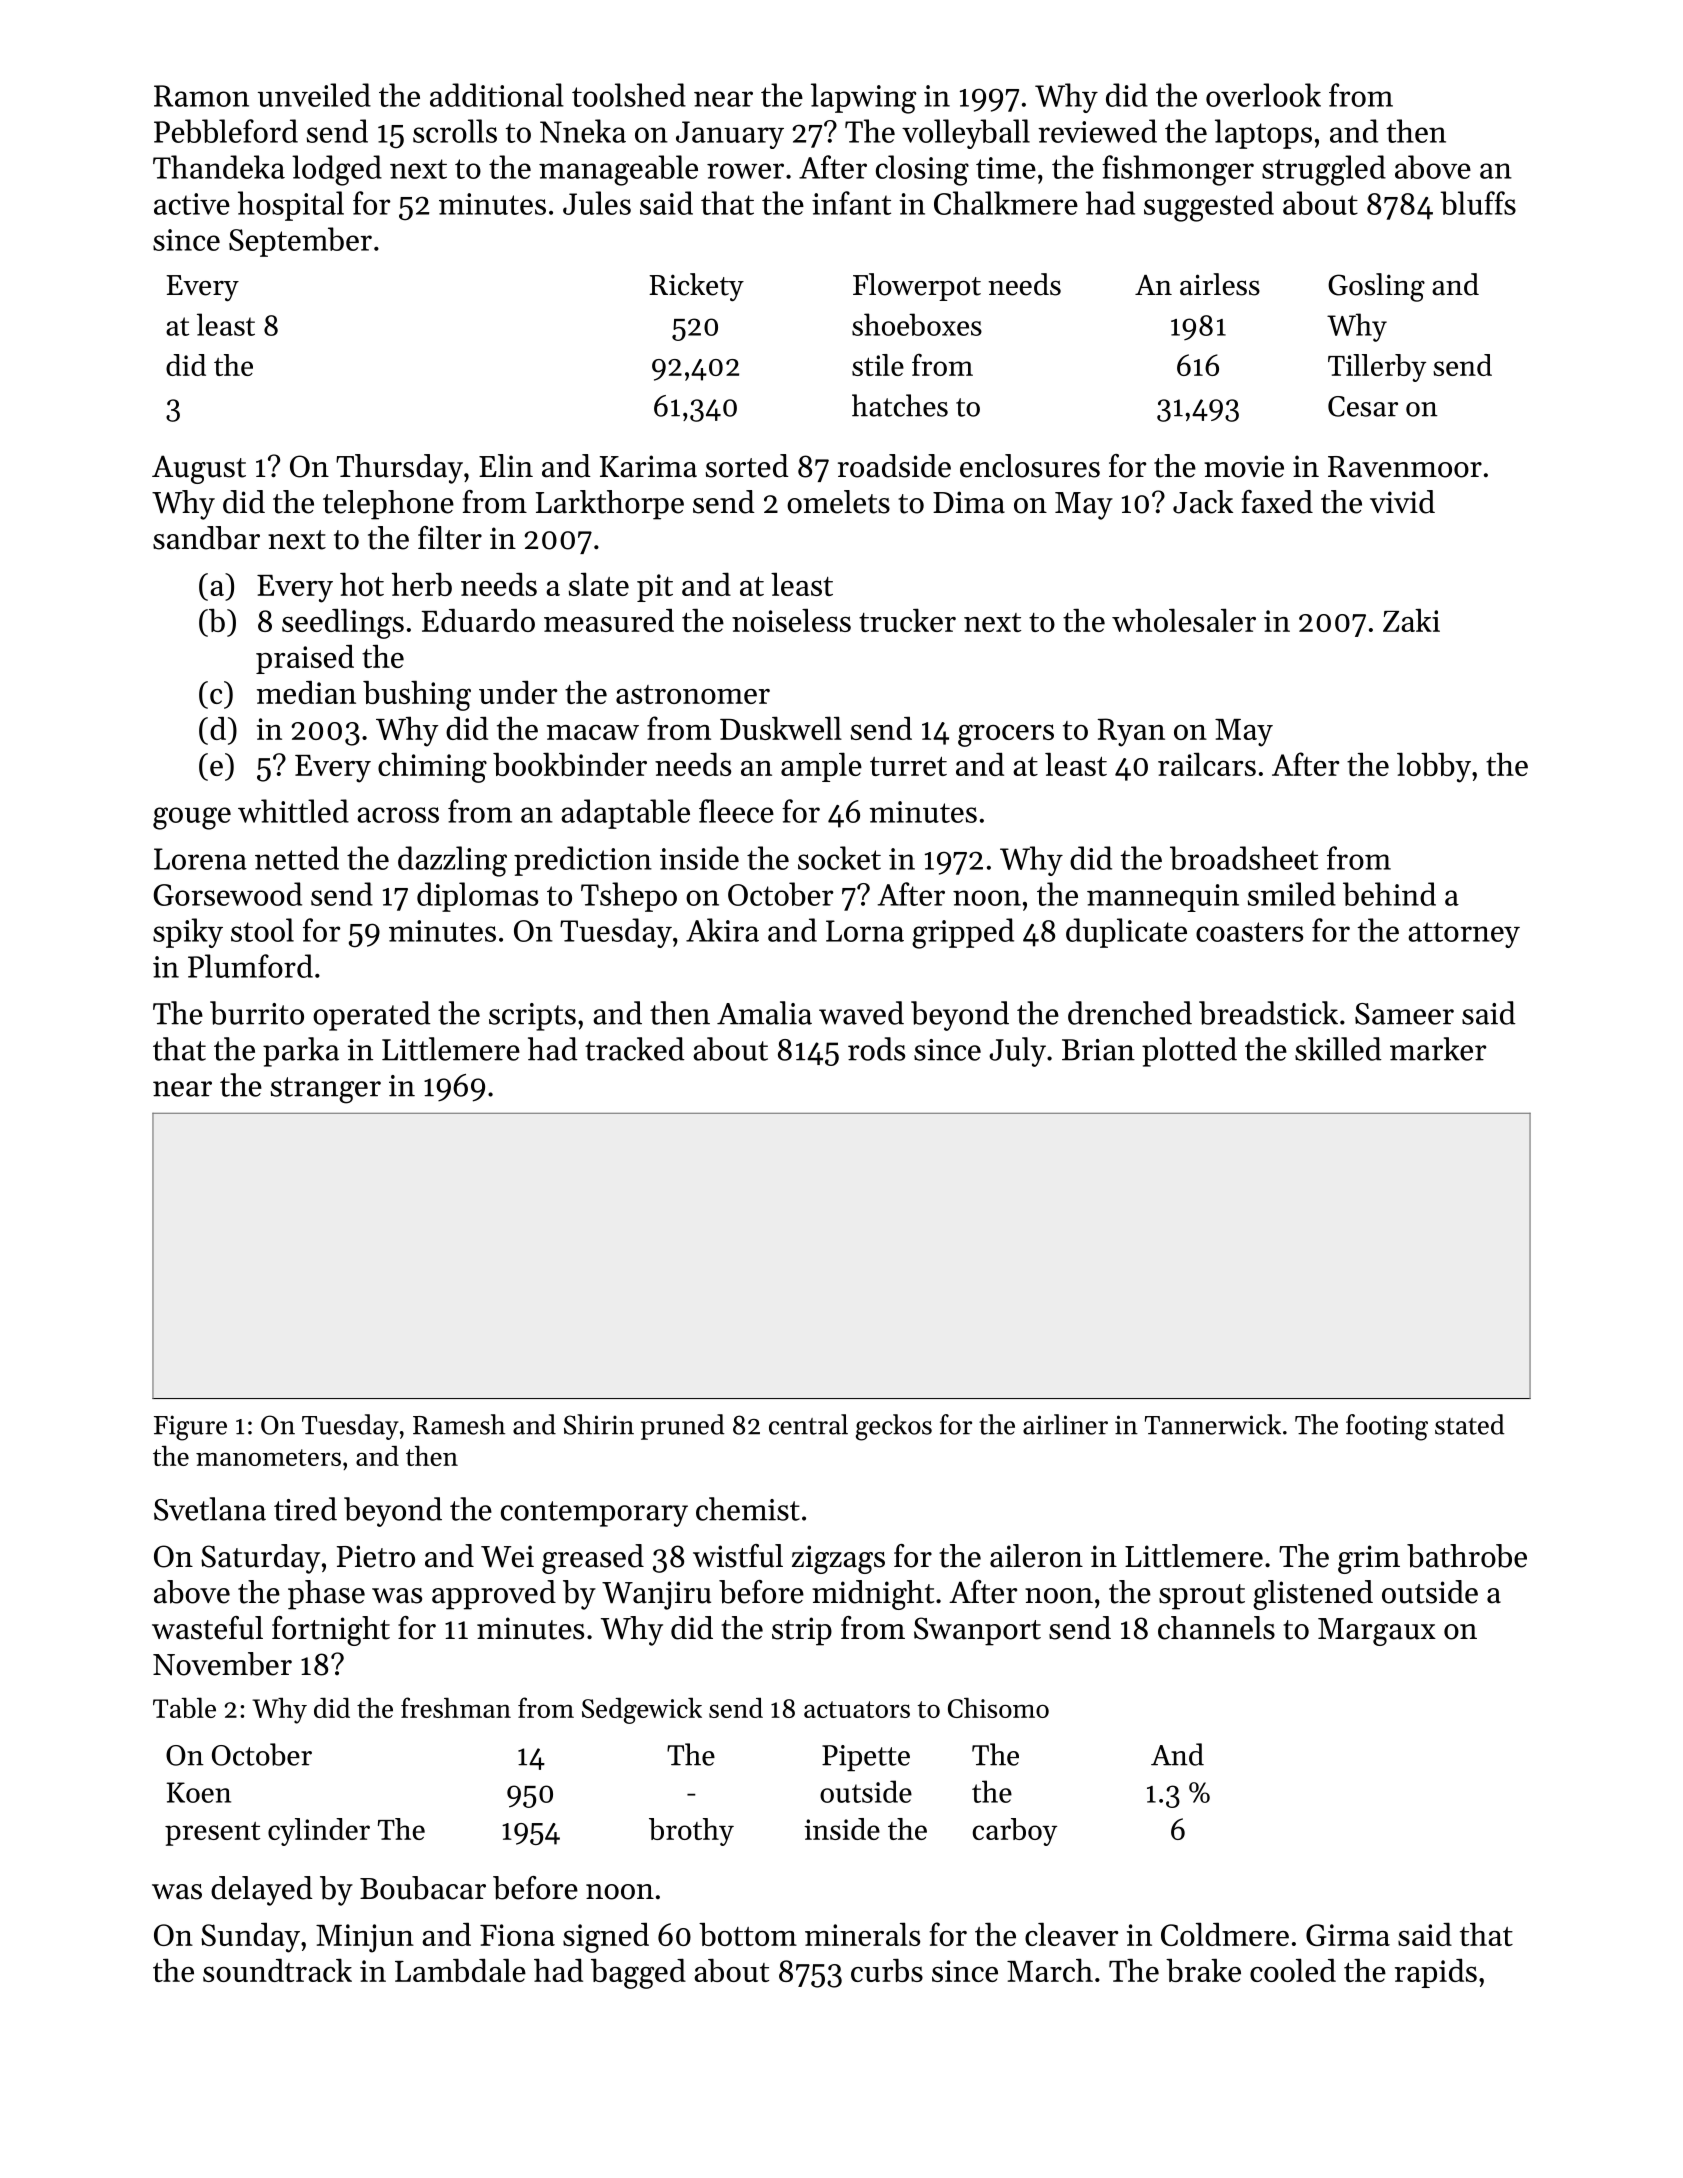  What do you see at coordinates (1436, 1973) in the page?
I see `rapids` at bounding box center [1436, 1973].
